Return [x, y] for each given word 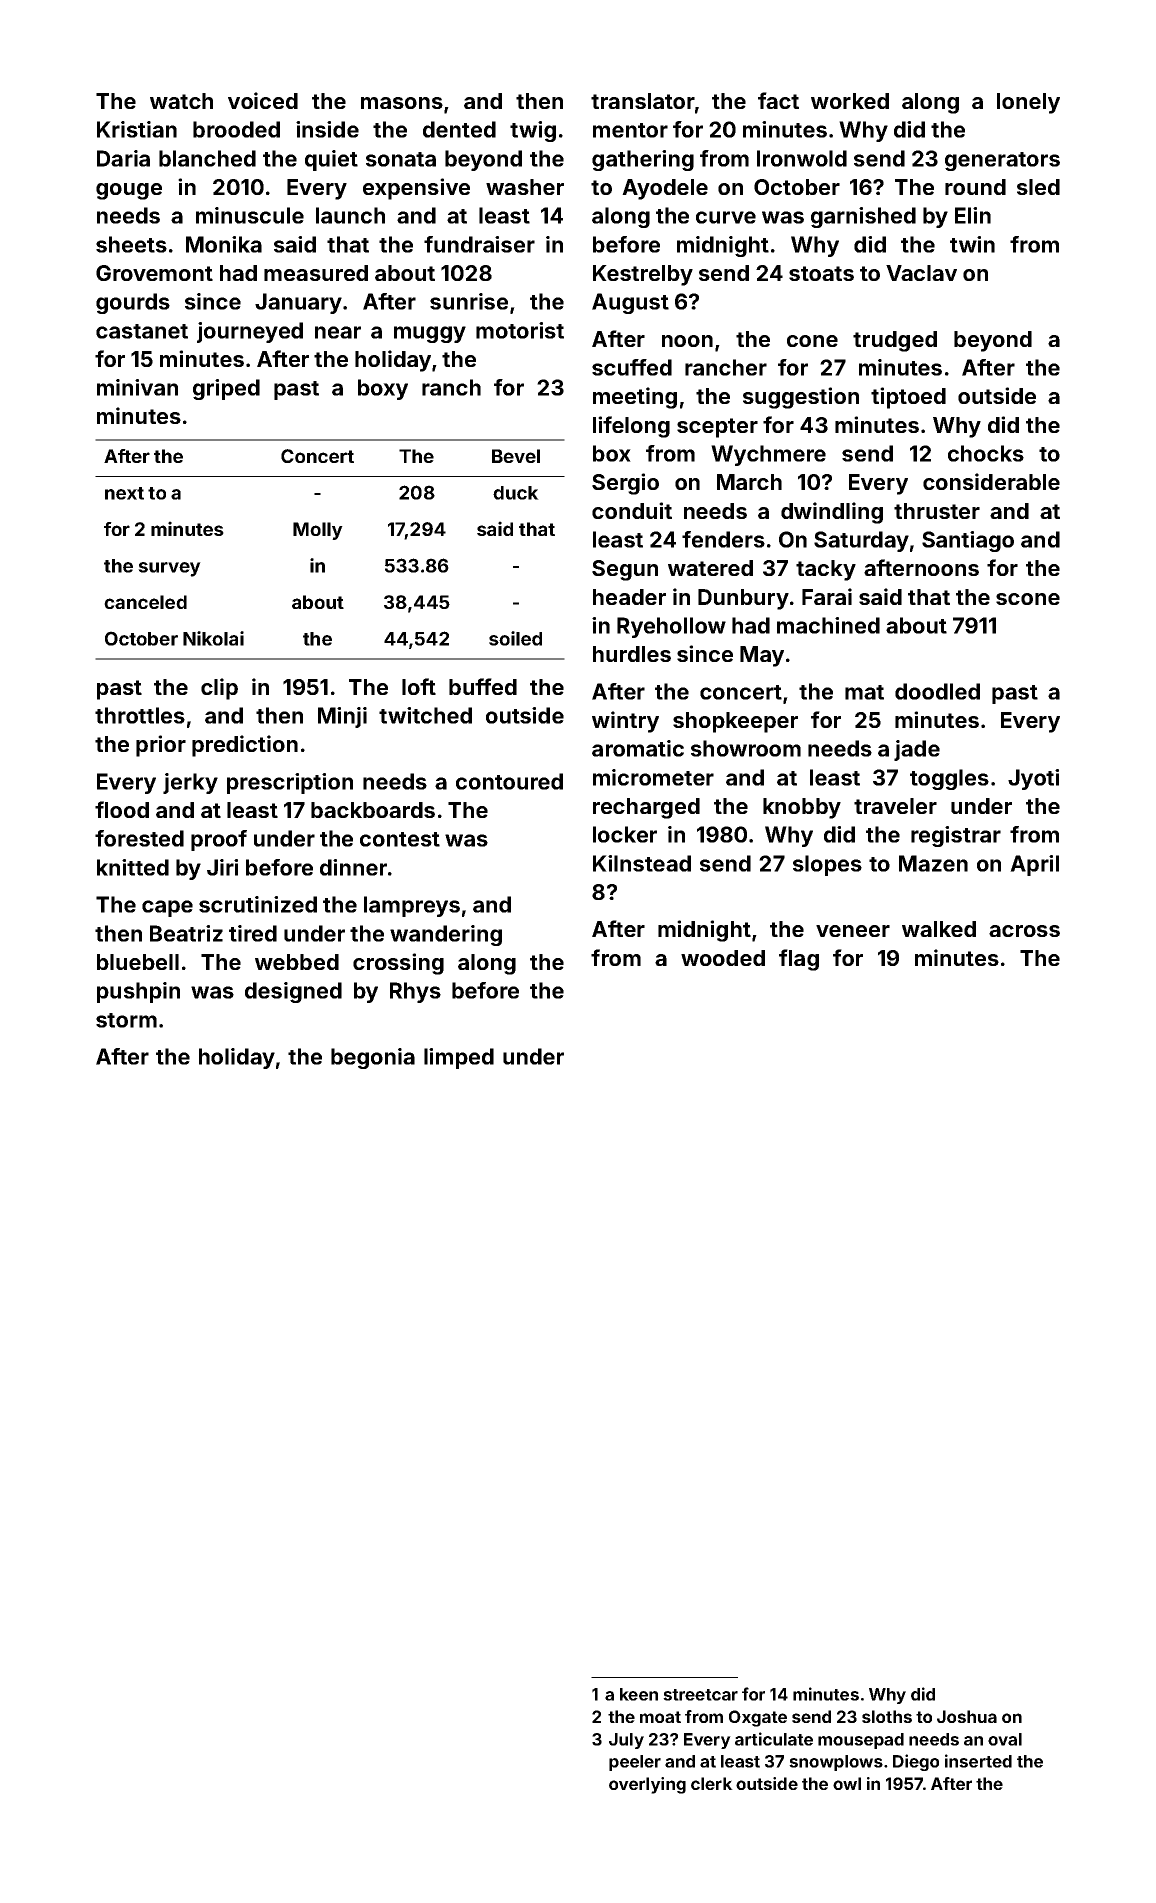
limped [459, 1058]
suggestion [801, 398]
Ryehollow [671, 627]
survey [169, 569]
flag [799, 960]
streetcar [700, 1695]
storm [126, 1020]
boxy [383, 389]
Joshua [967, 1716]
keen [639, 1694]
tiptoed [908, 398]
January [298, 303]
